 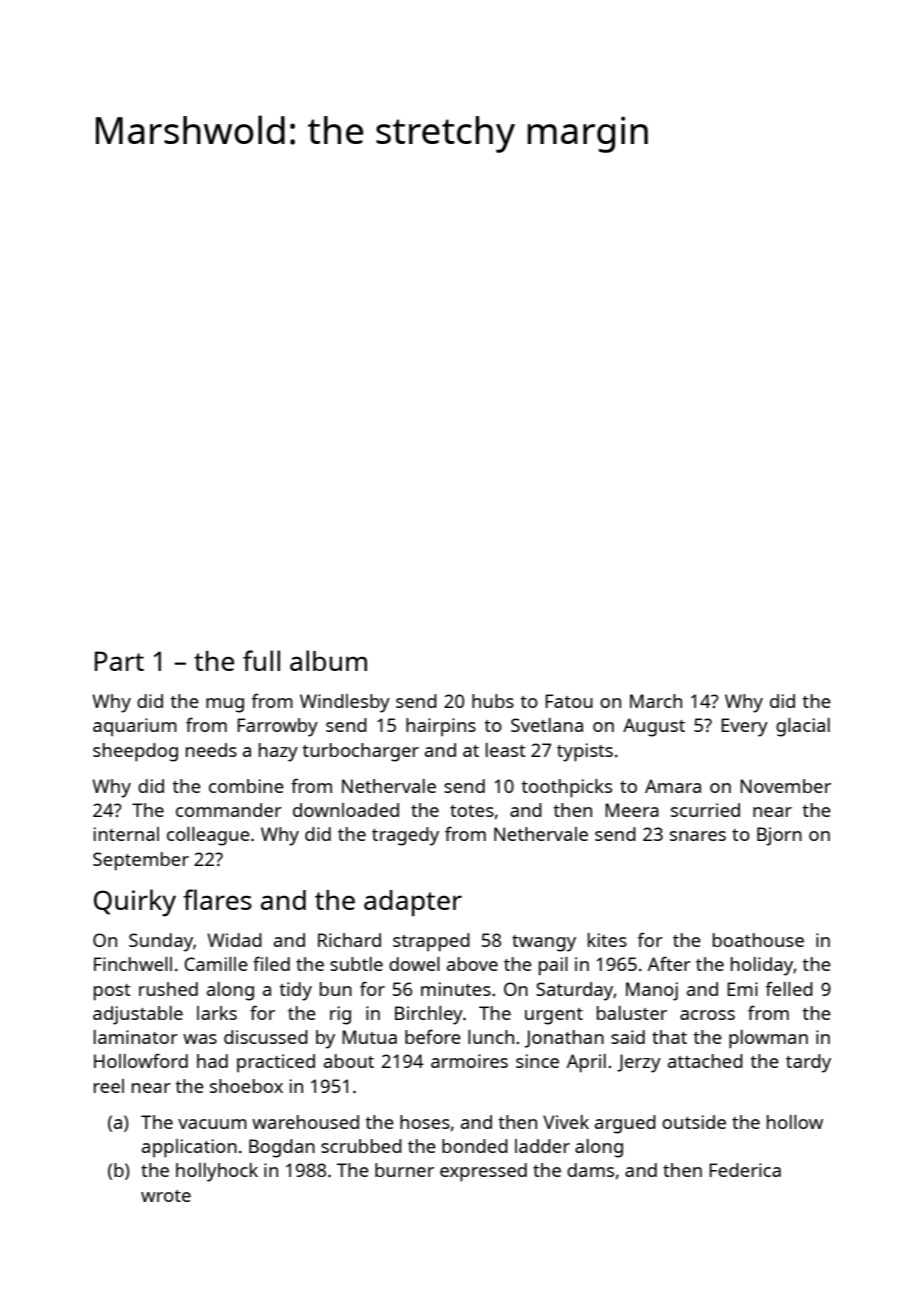 I want to click on burner, so click(x=404, y=1170).
